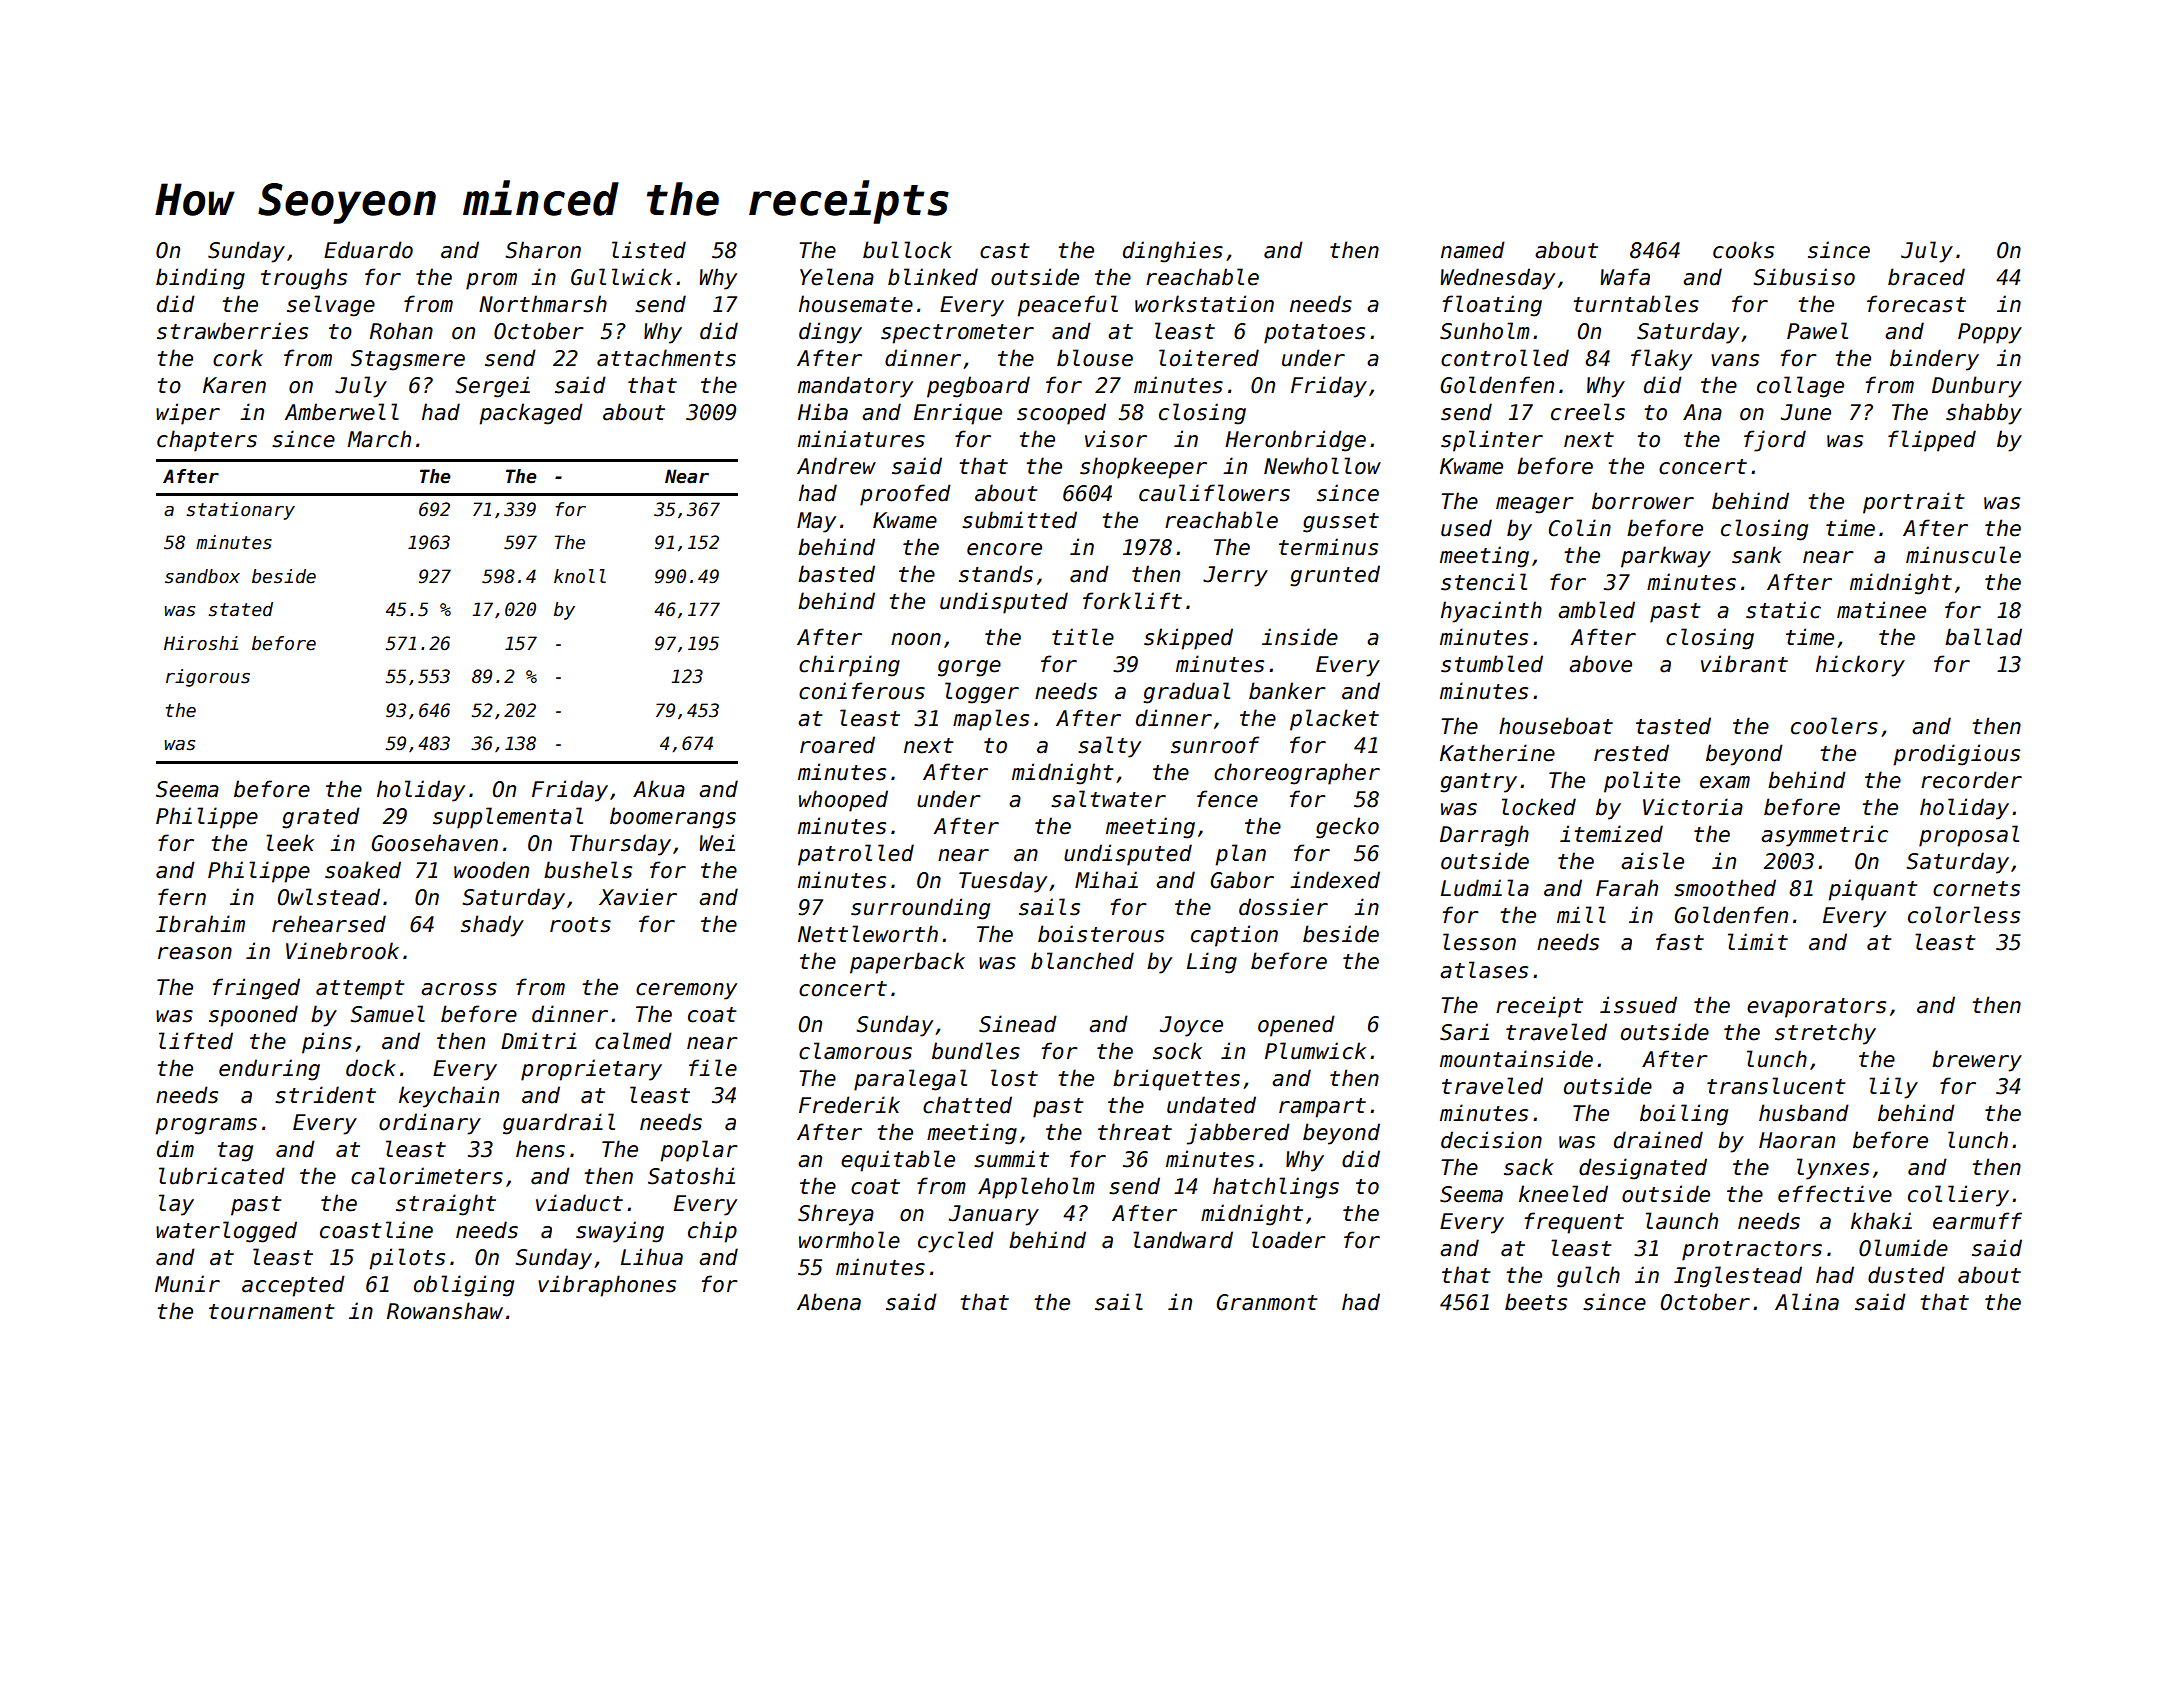  Describe the element at coordinates (508, 818) in the screenshot. I see `supplemental` at that location.
